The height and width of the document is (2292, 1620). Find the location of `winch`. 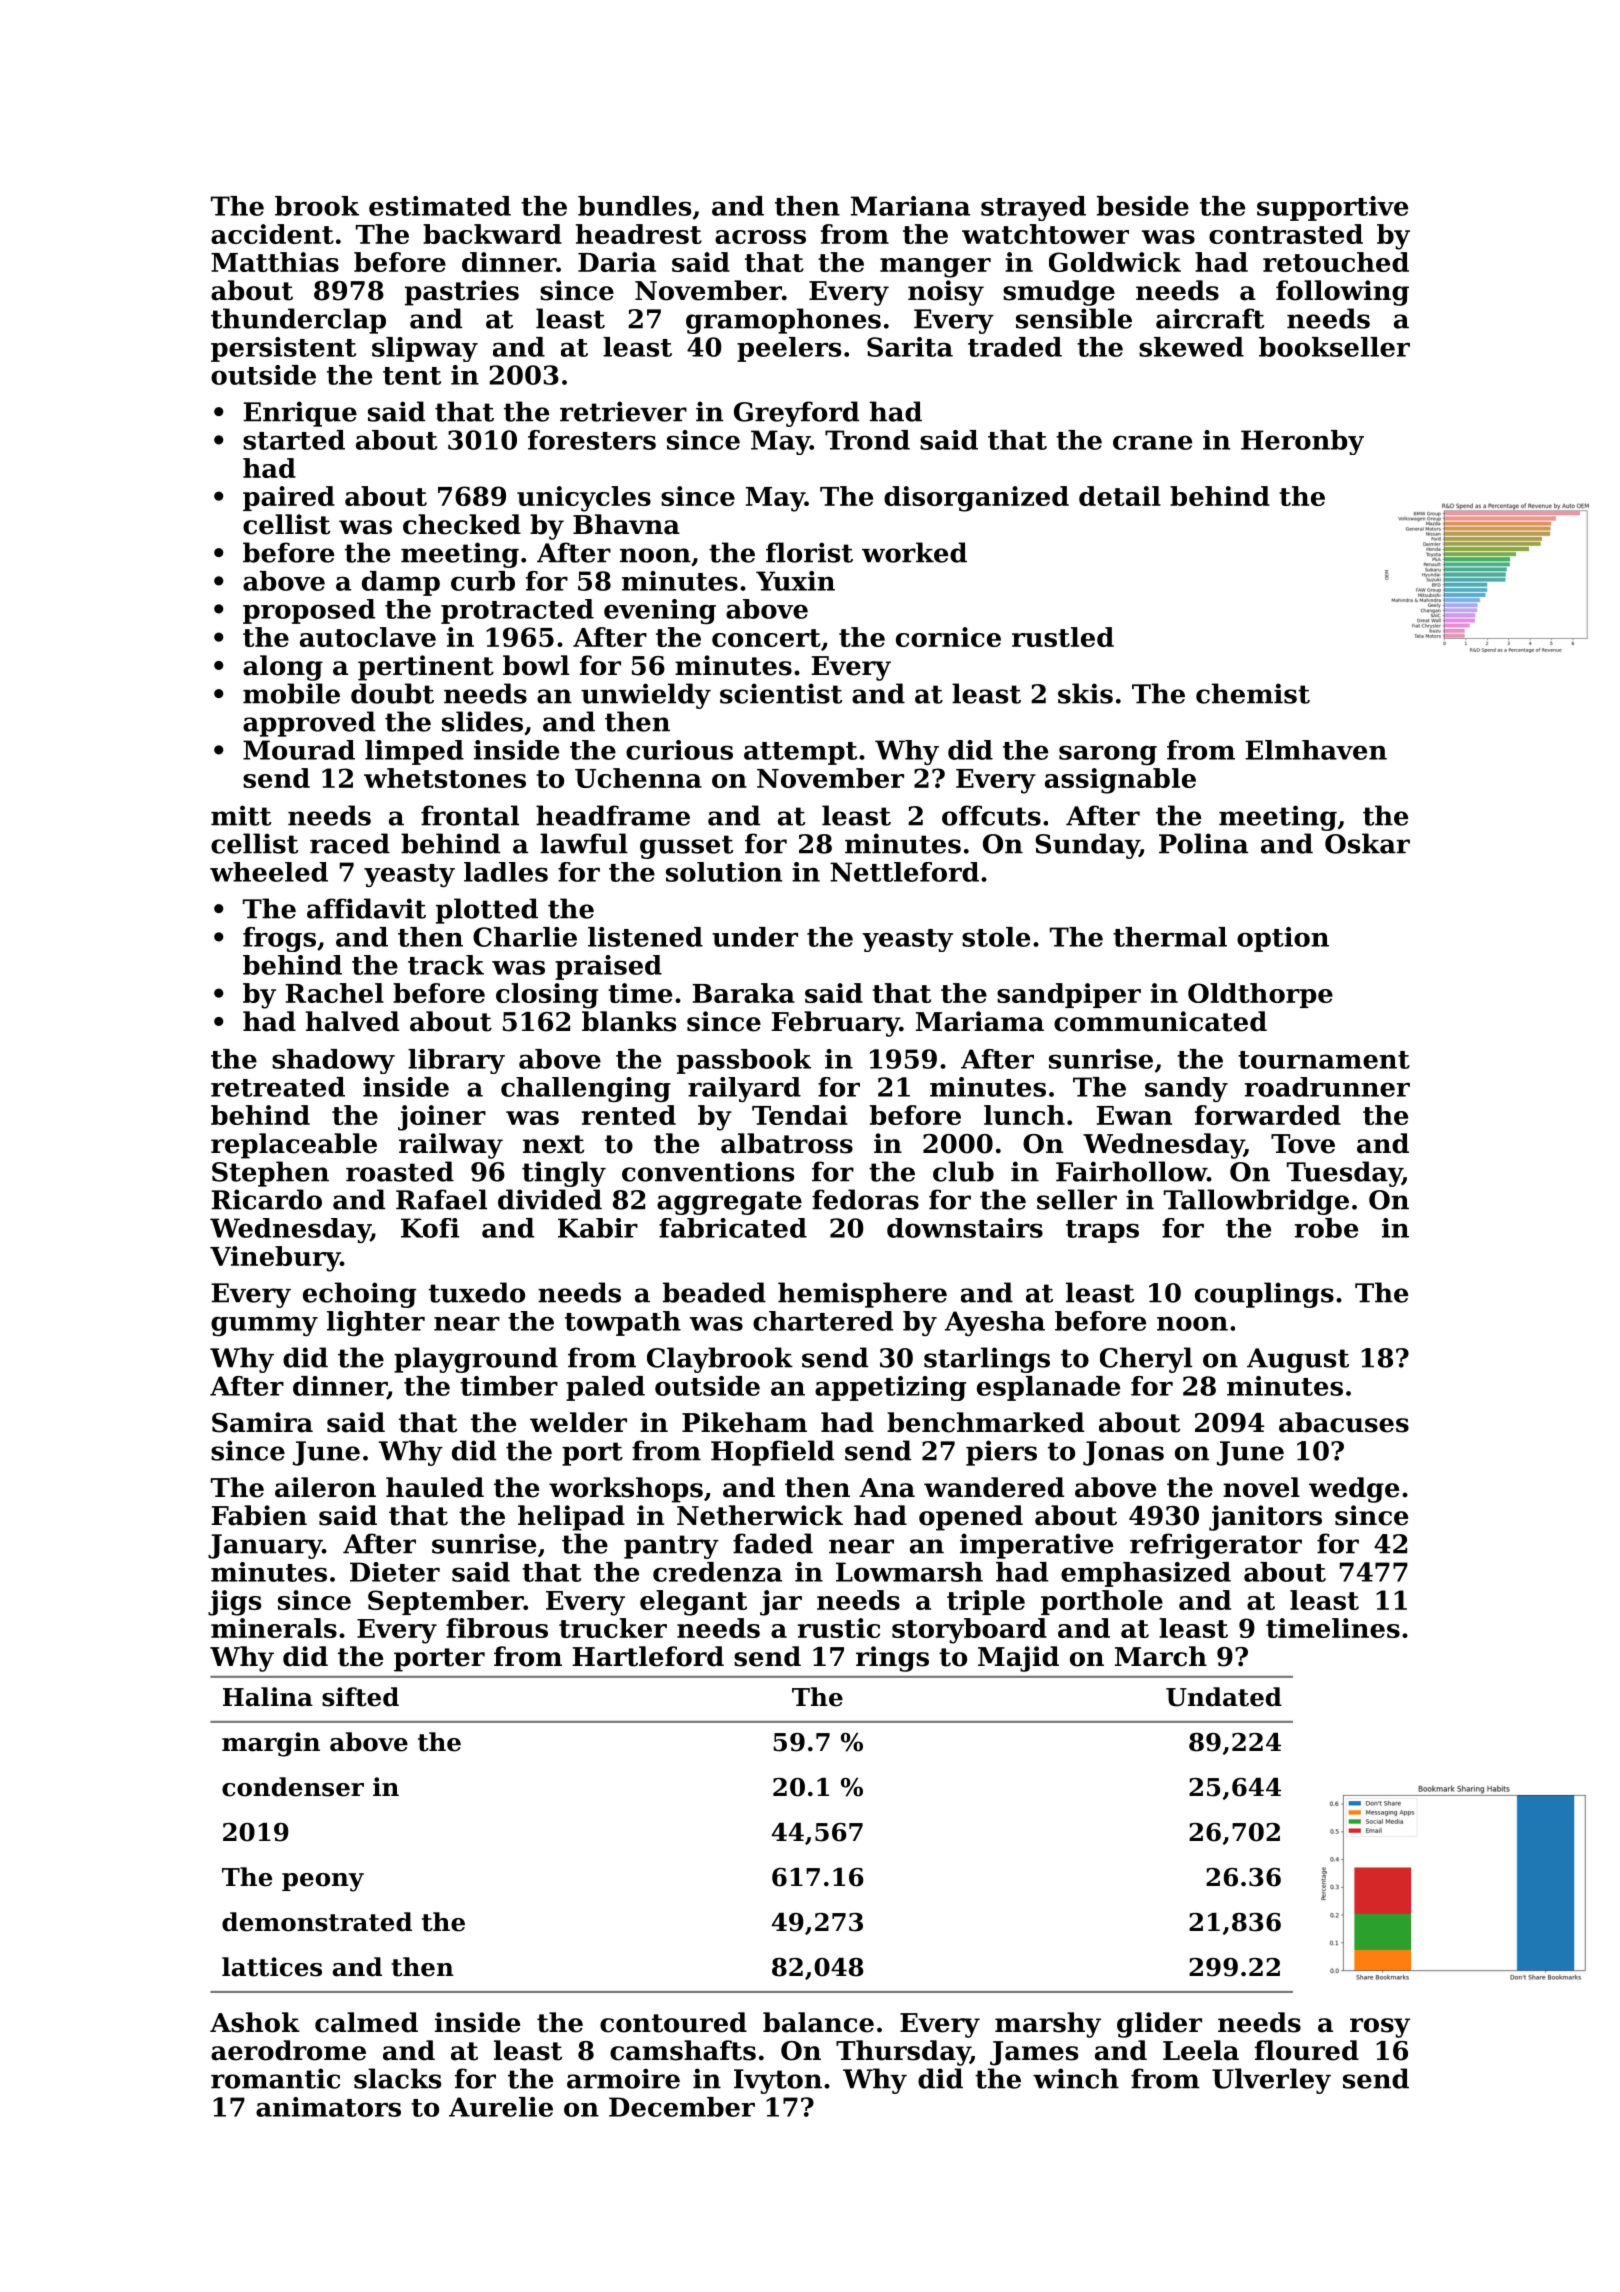

winch is located at coordinates (1076, 2078).
